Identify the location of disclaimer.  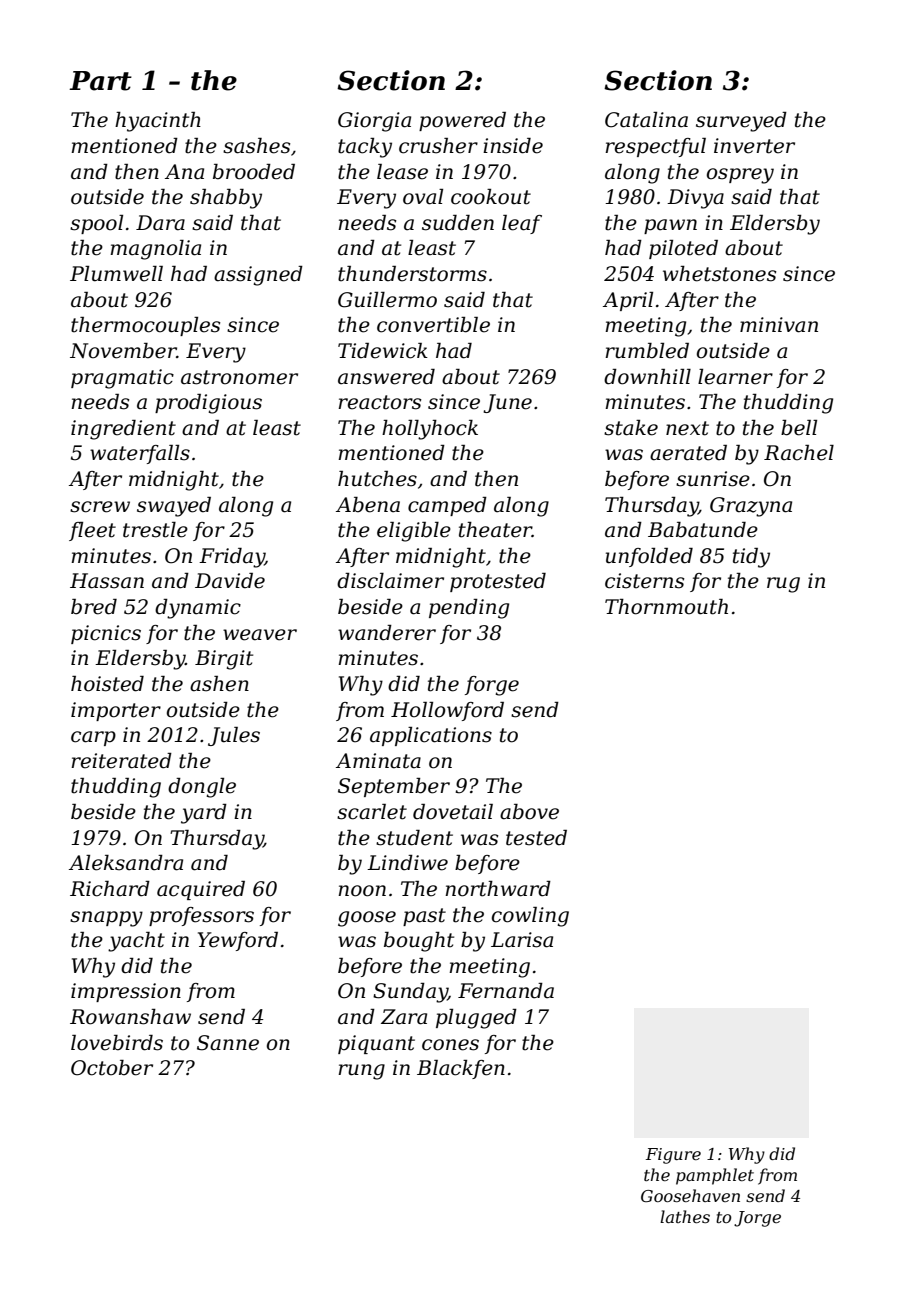
(390, 581).
